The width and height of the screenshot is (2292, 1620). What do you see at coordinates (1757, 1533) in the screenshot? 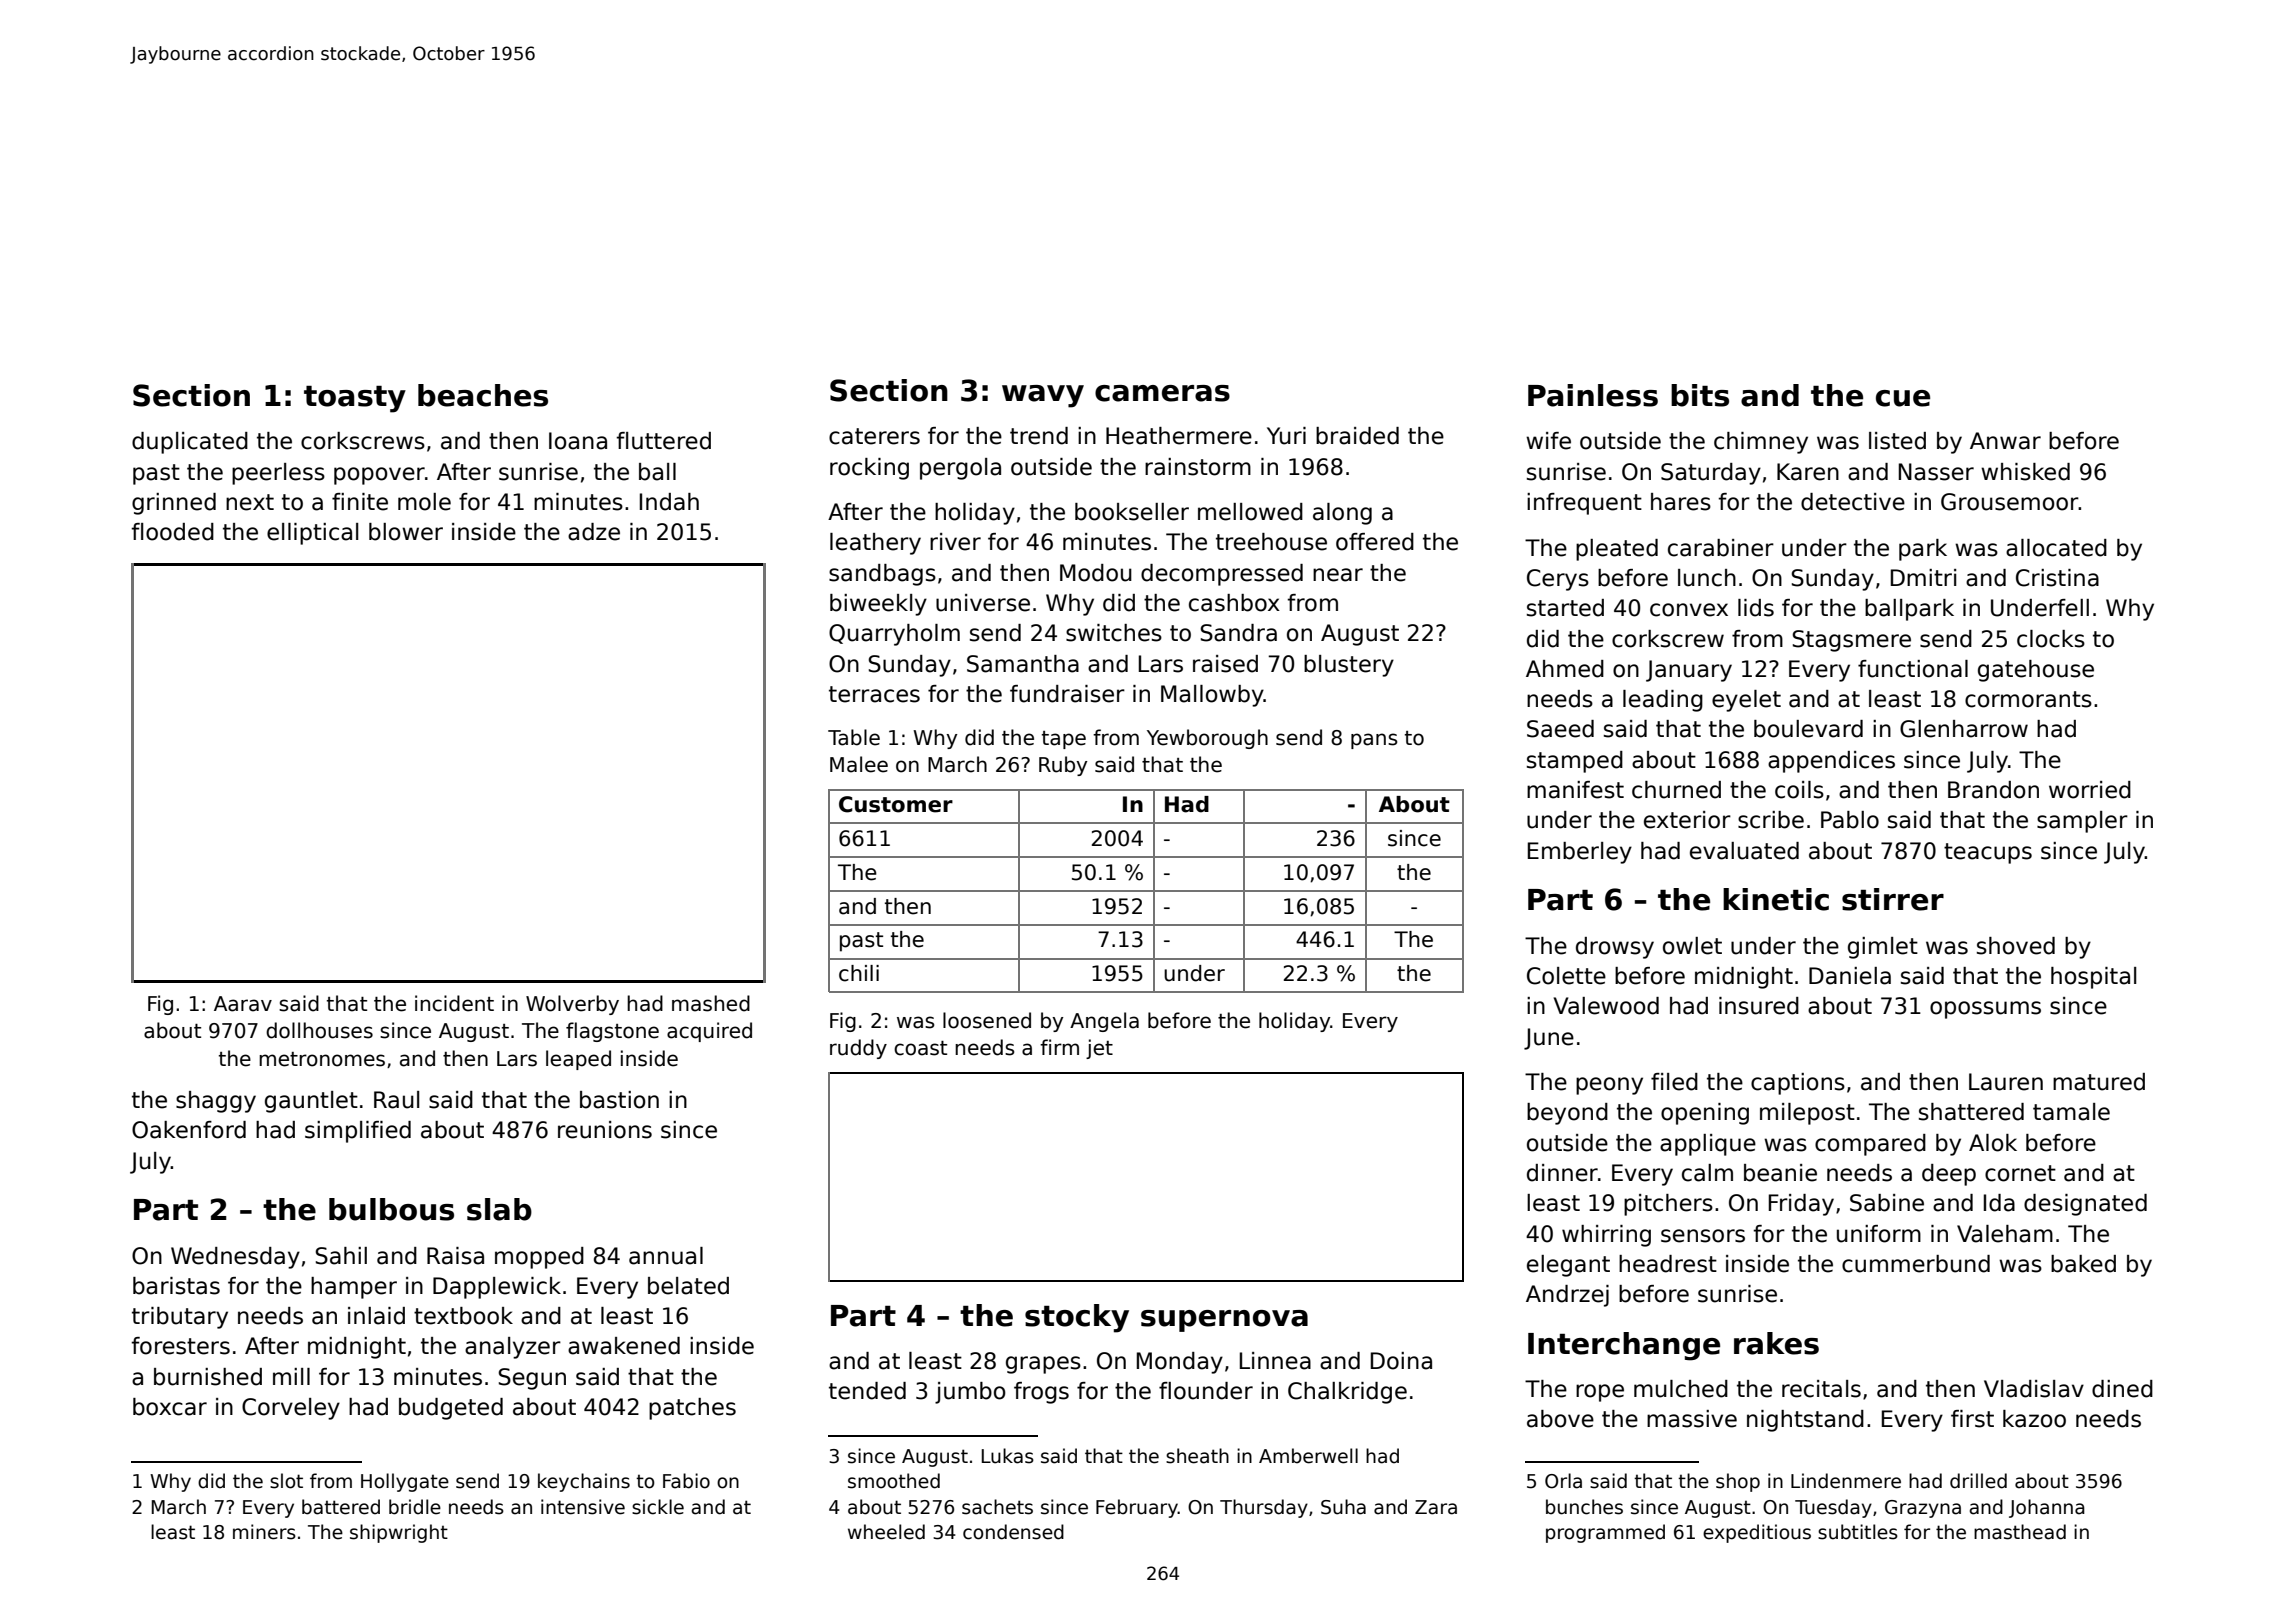
I see `expeditious` at bounding box center [1757, 1533].
